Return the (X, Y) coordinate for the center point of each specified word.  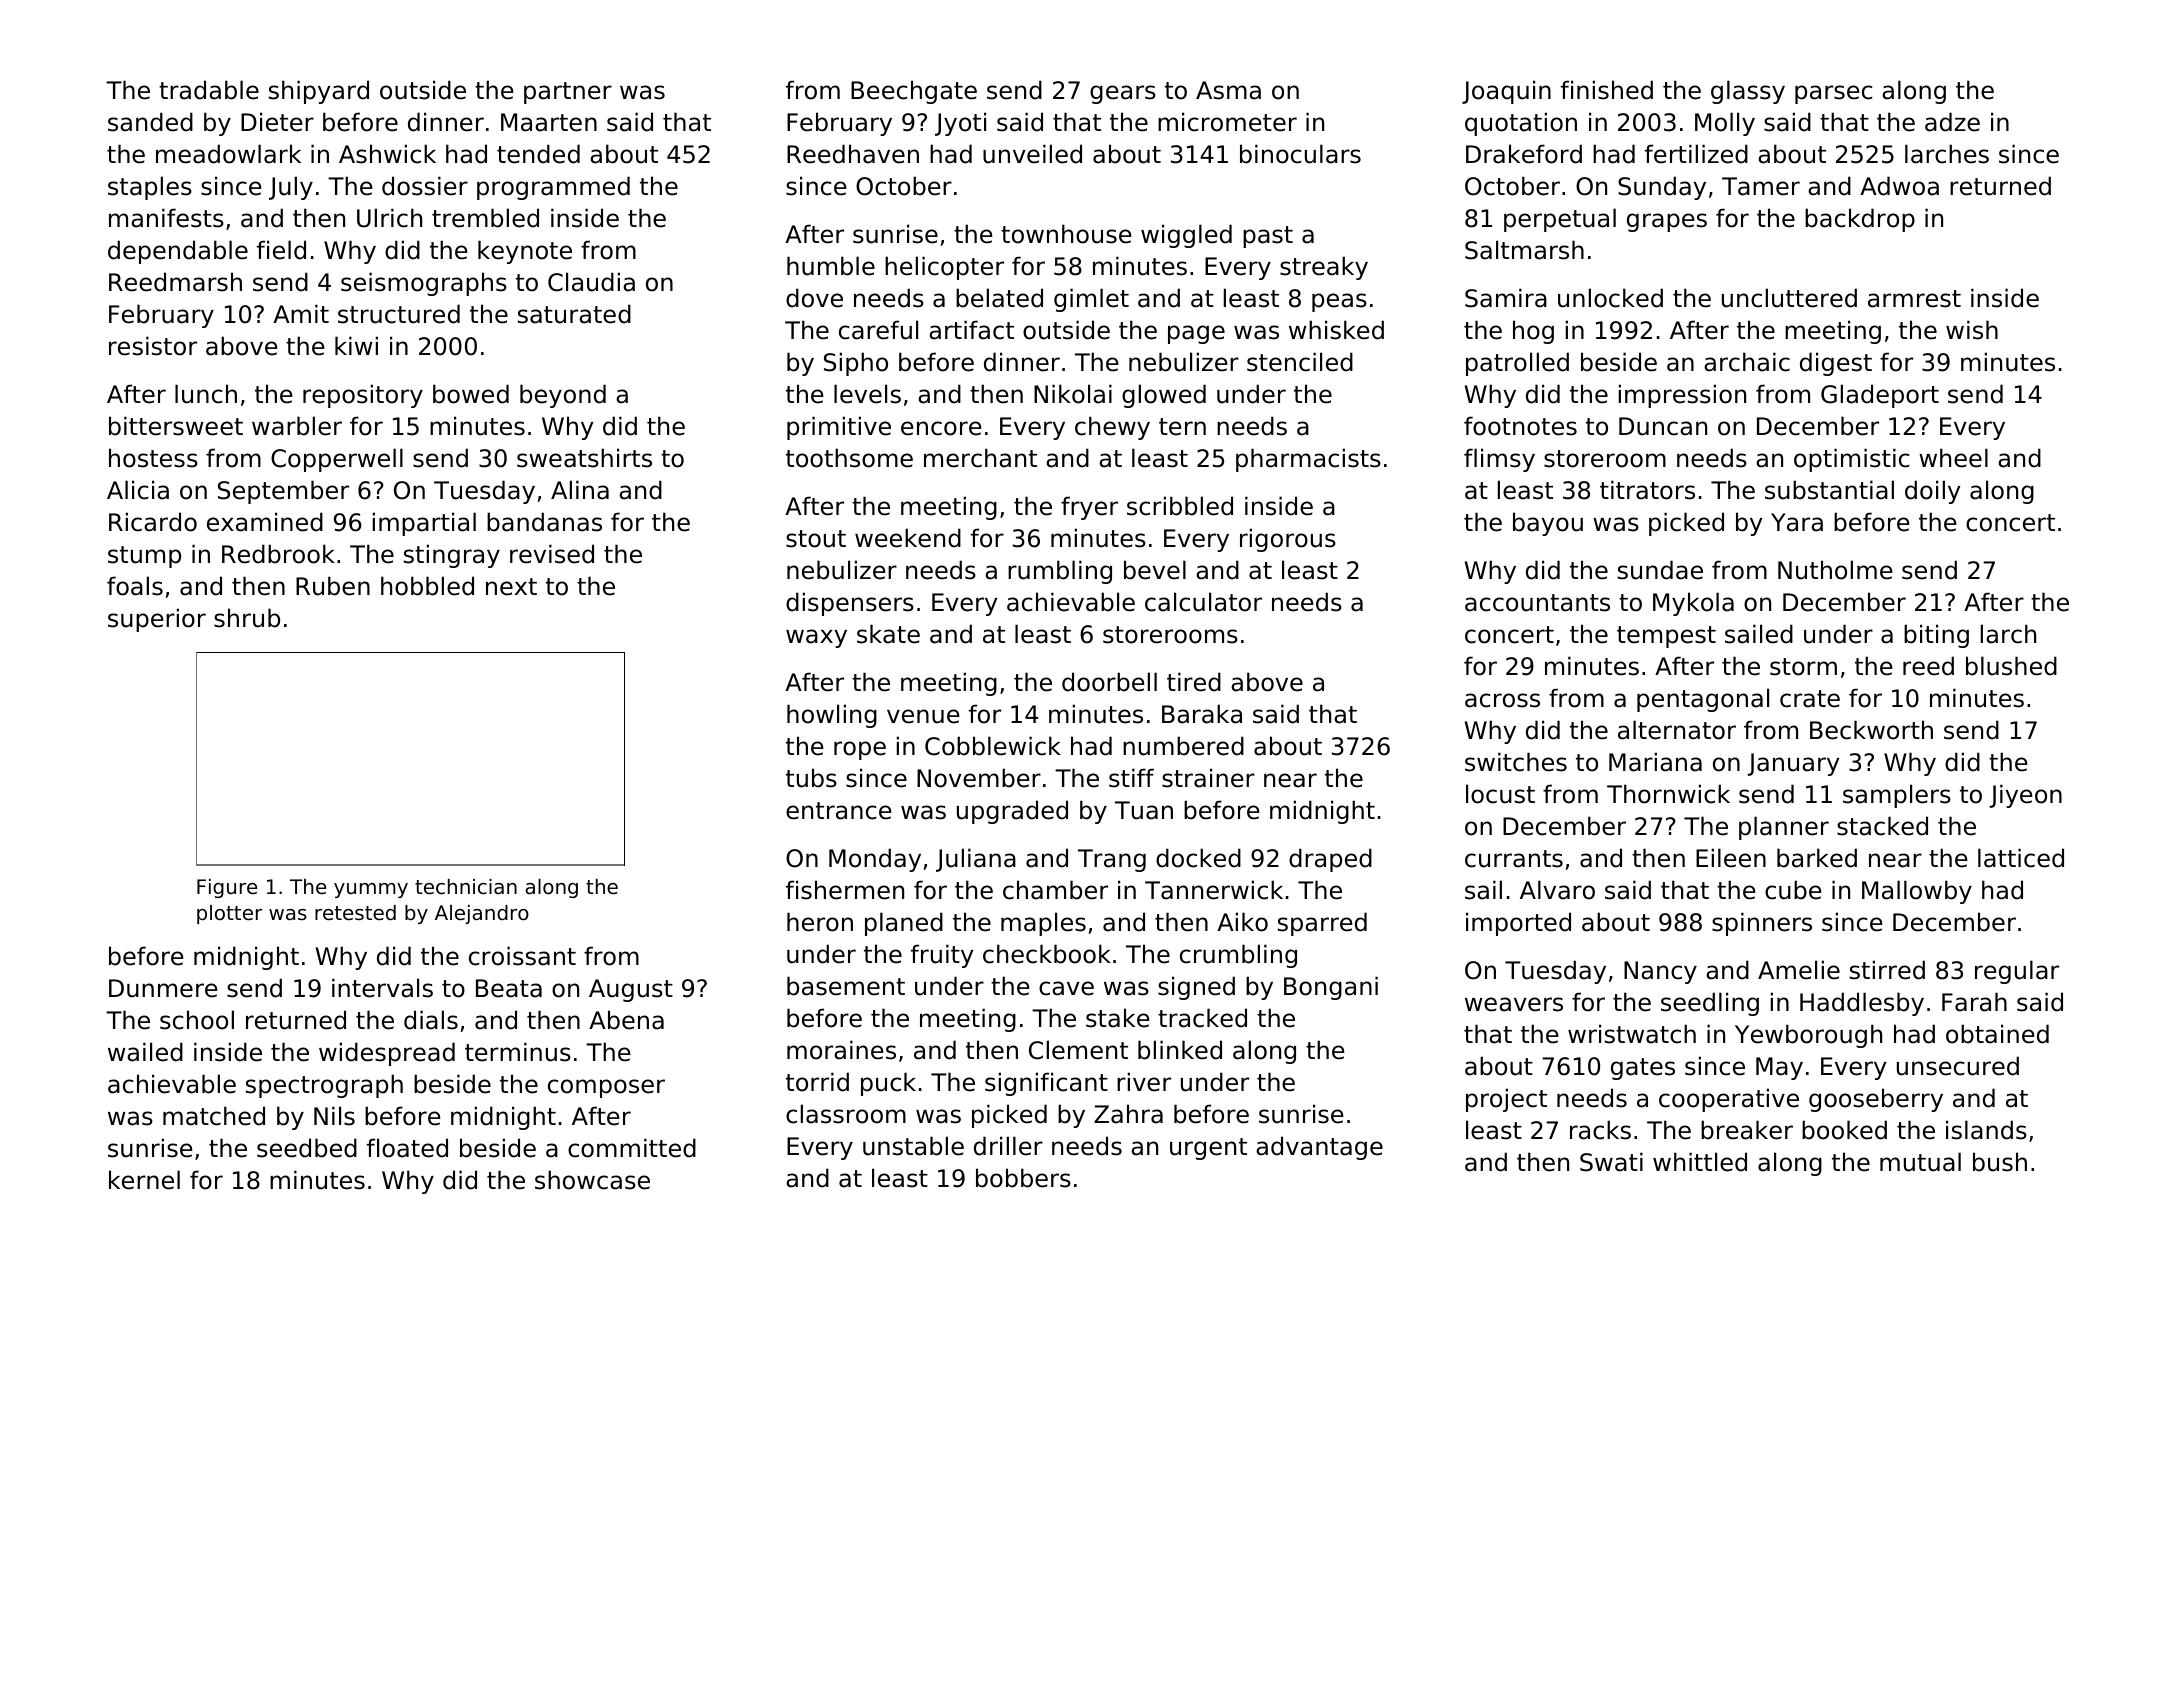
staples (150, 188)
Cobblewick (993, 746)
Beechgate (914, 92)
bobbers (1023, 1178)
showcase (592, 1180)
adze (1952, 122)
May (1779, 1068)
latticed (2021, 858)
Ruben (333, 586)
